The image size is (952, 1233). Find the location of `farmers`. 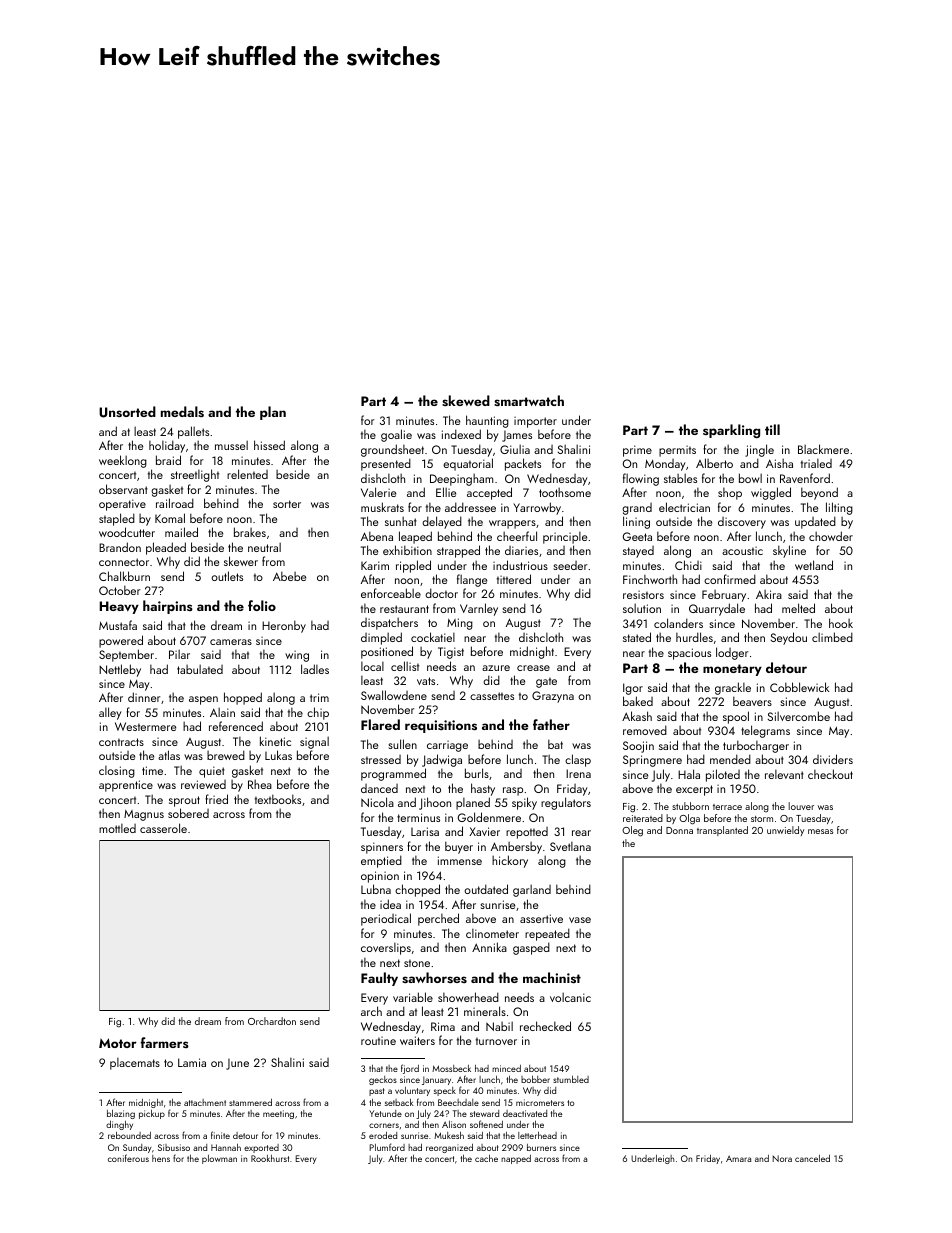

farmers is located at coordinates (164, 1042).
